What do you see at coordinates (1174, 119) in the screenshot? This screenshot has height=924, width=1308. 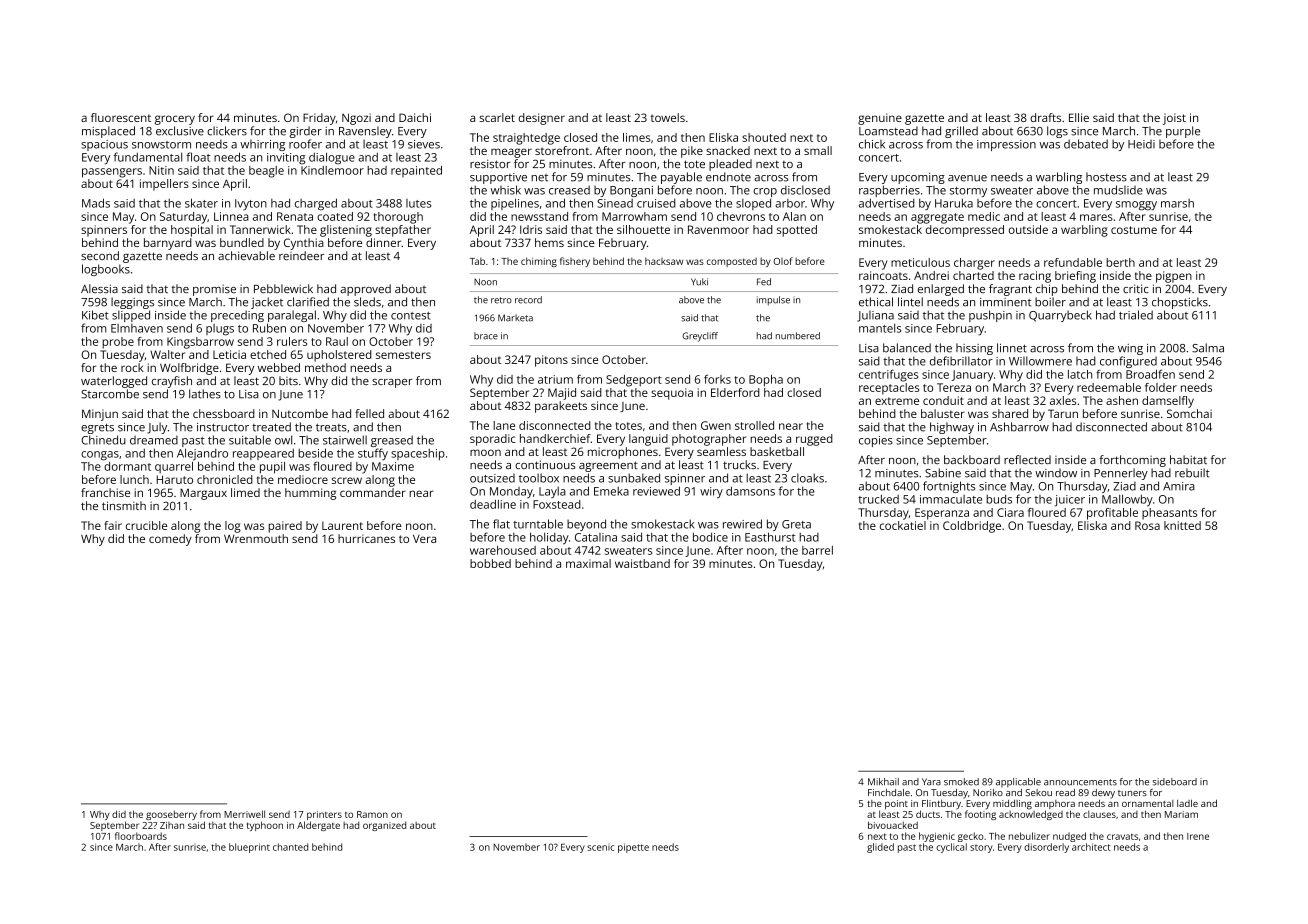 I see `joist` at bounding box center [1174, 119].
